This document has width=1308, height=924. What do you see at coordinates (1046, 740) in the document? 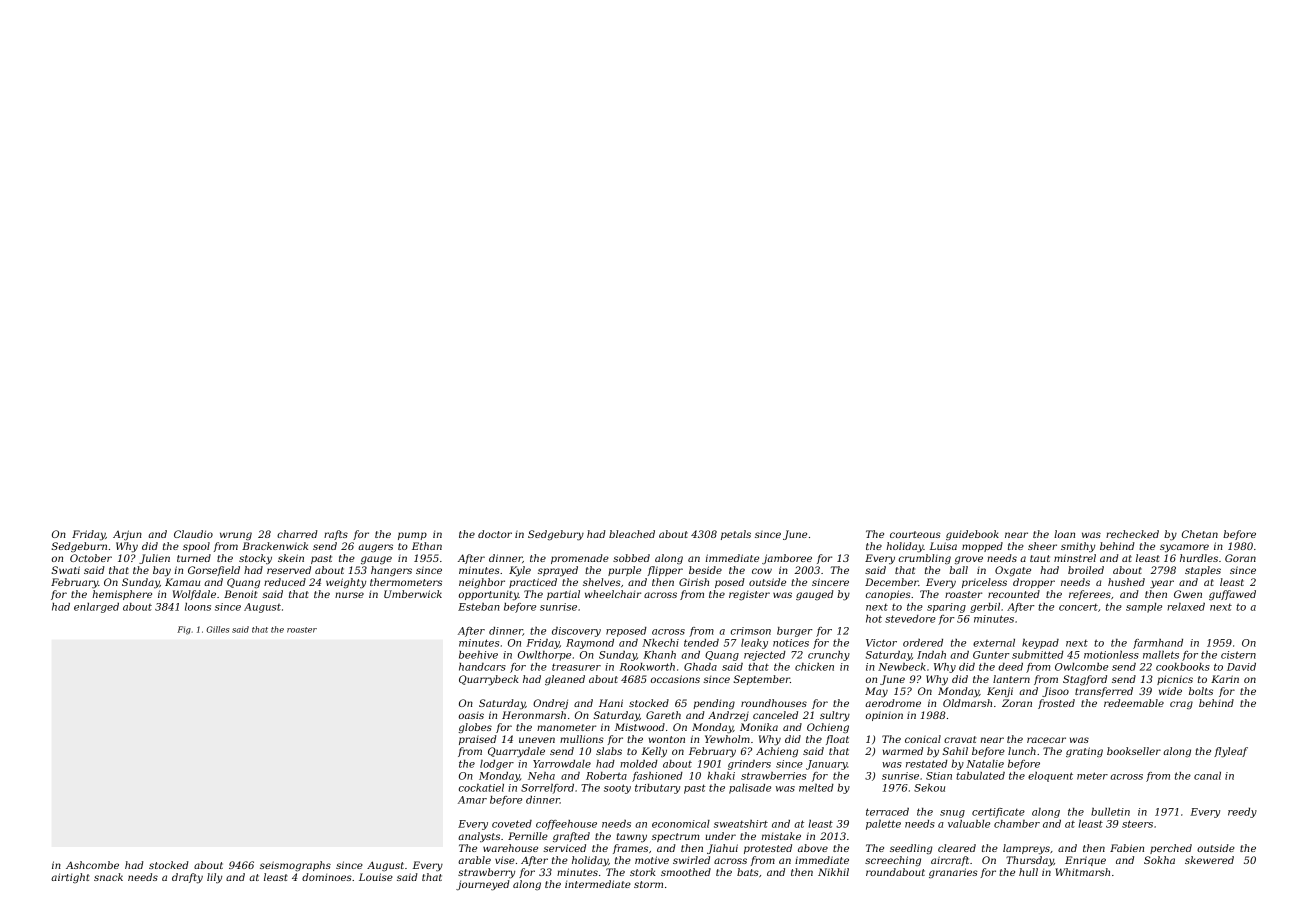
I see `racecar` at bounding box center [1046, 740].
